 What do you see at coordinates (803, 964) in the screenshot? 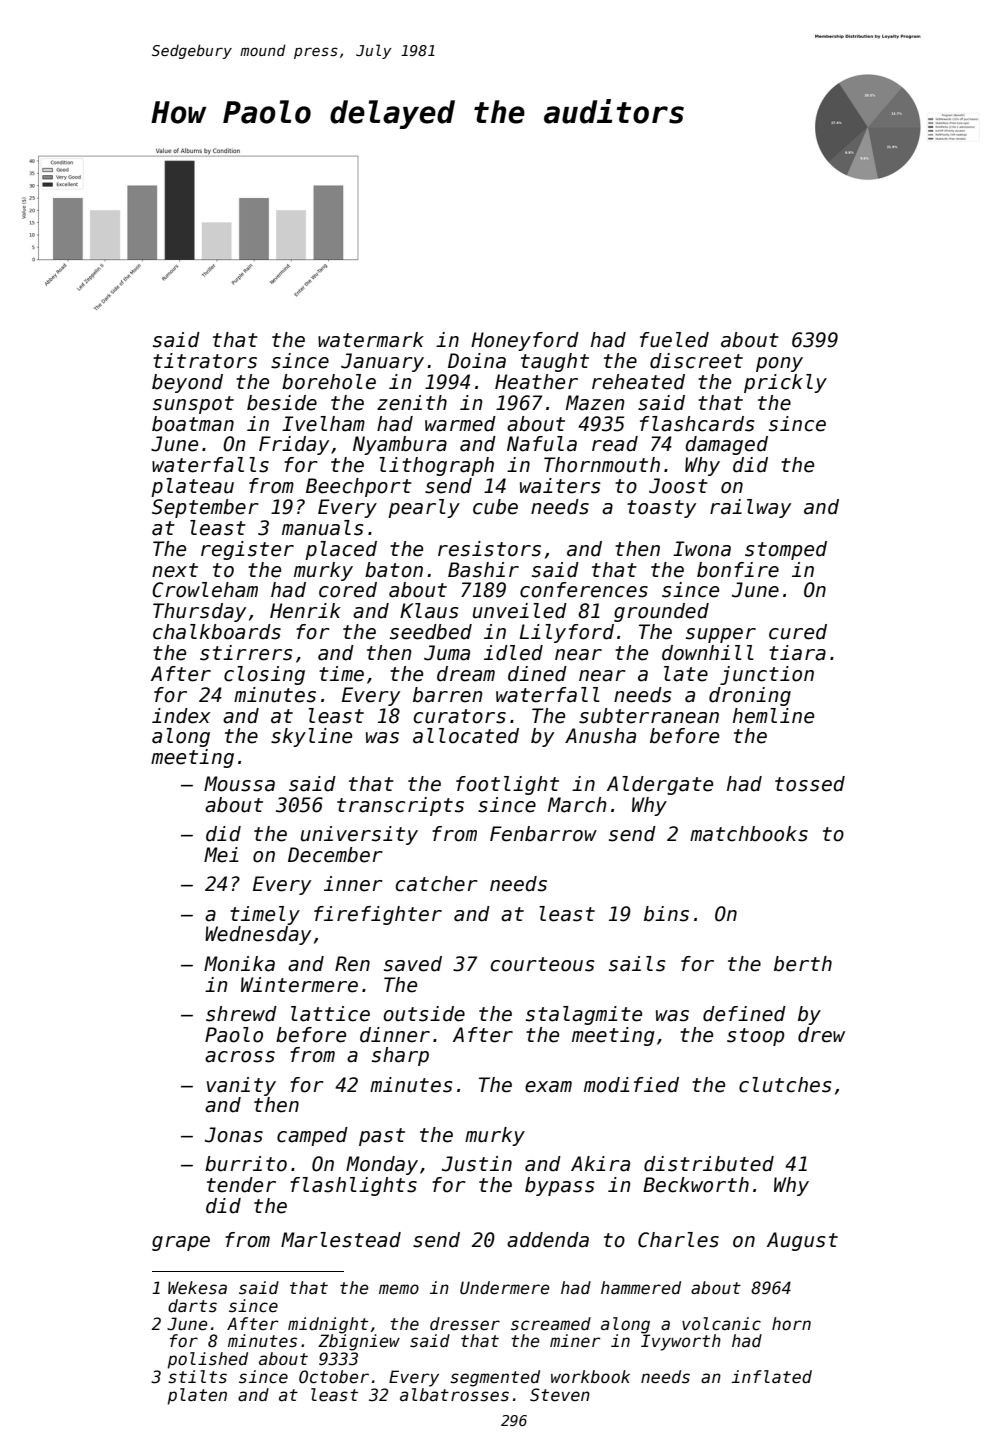
I see `berth` at bounding box center [803, 964].
